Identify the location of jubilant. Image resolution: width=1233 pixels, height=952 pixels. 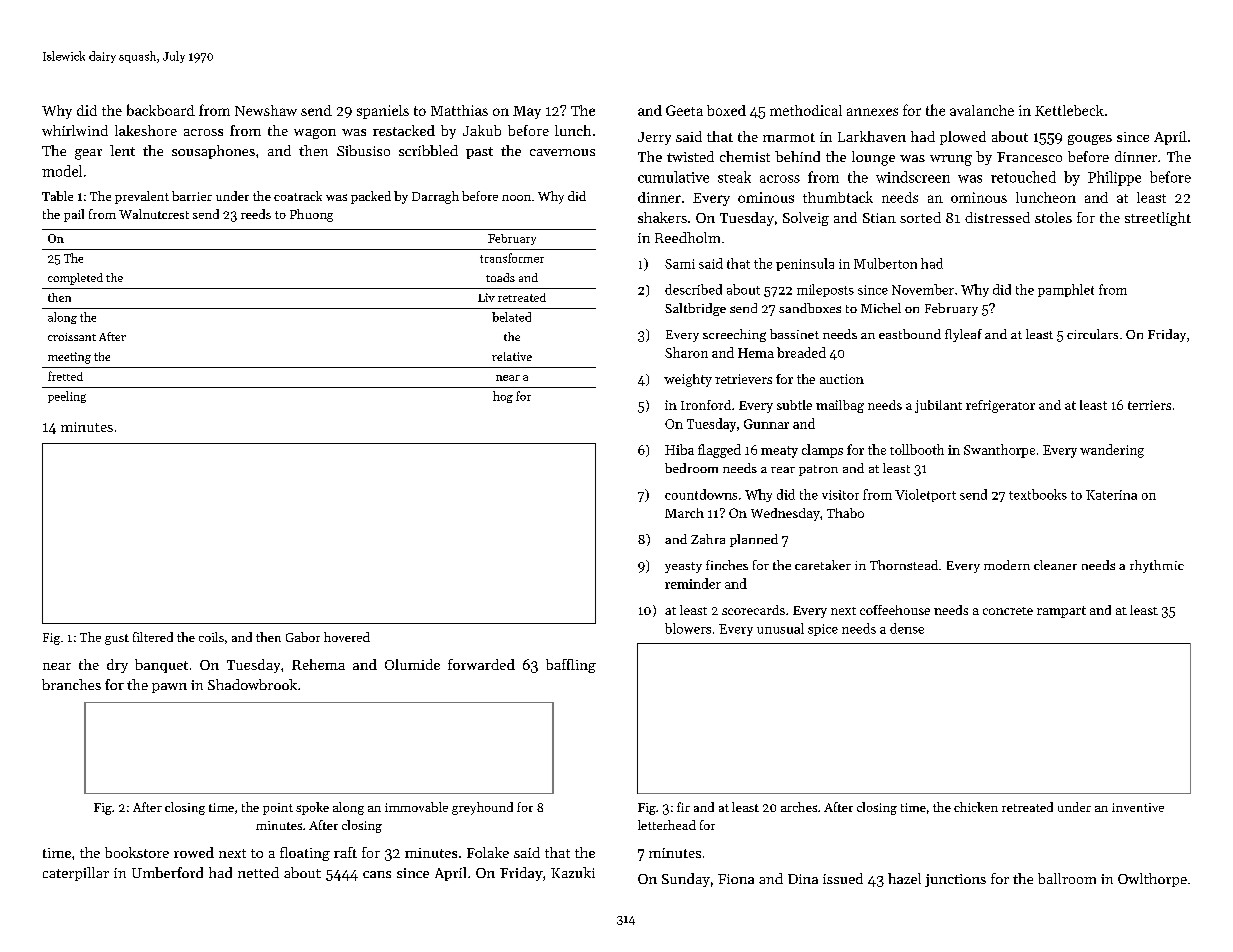
(938, 406).
